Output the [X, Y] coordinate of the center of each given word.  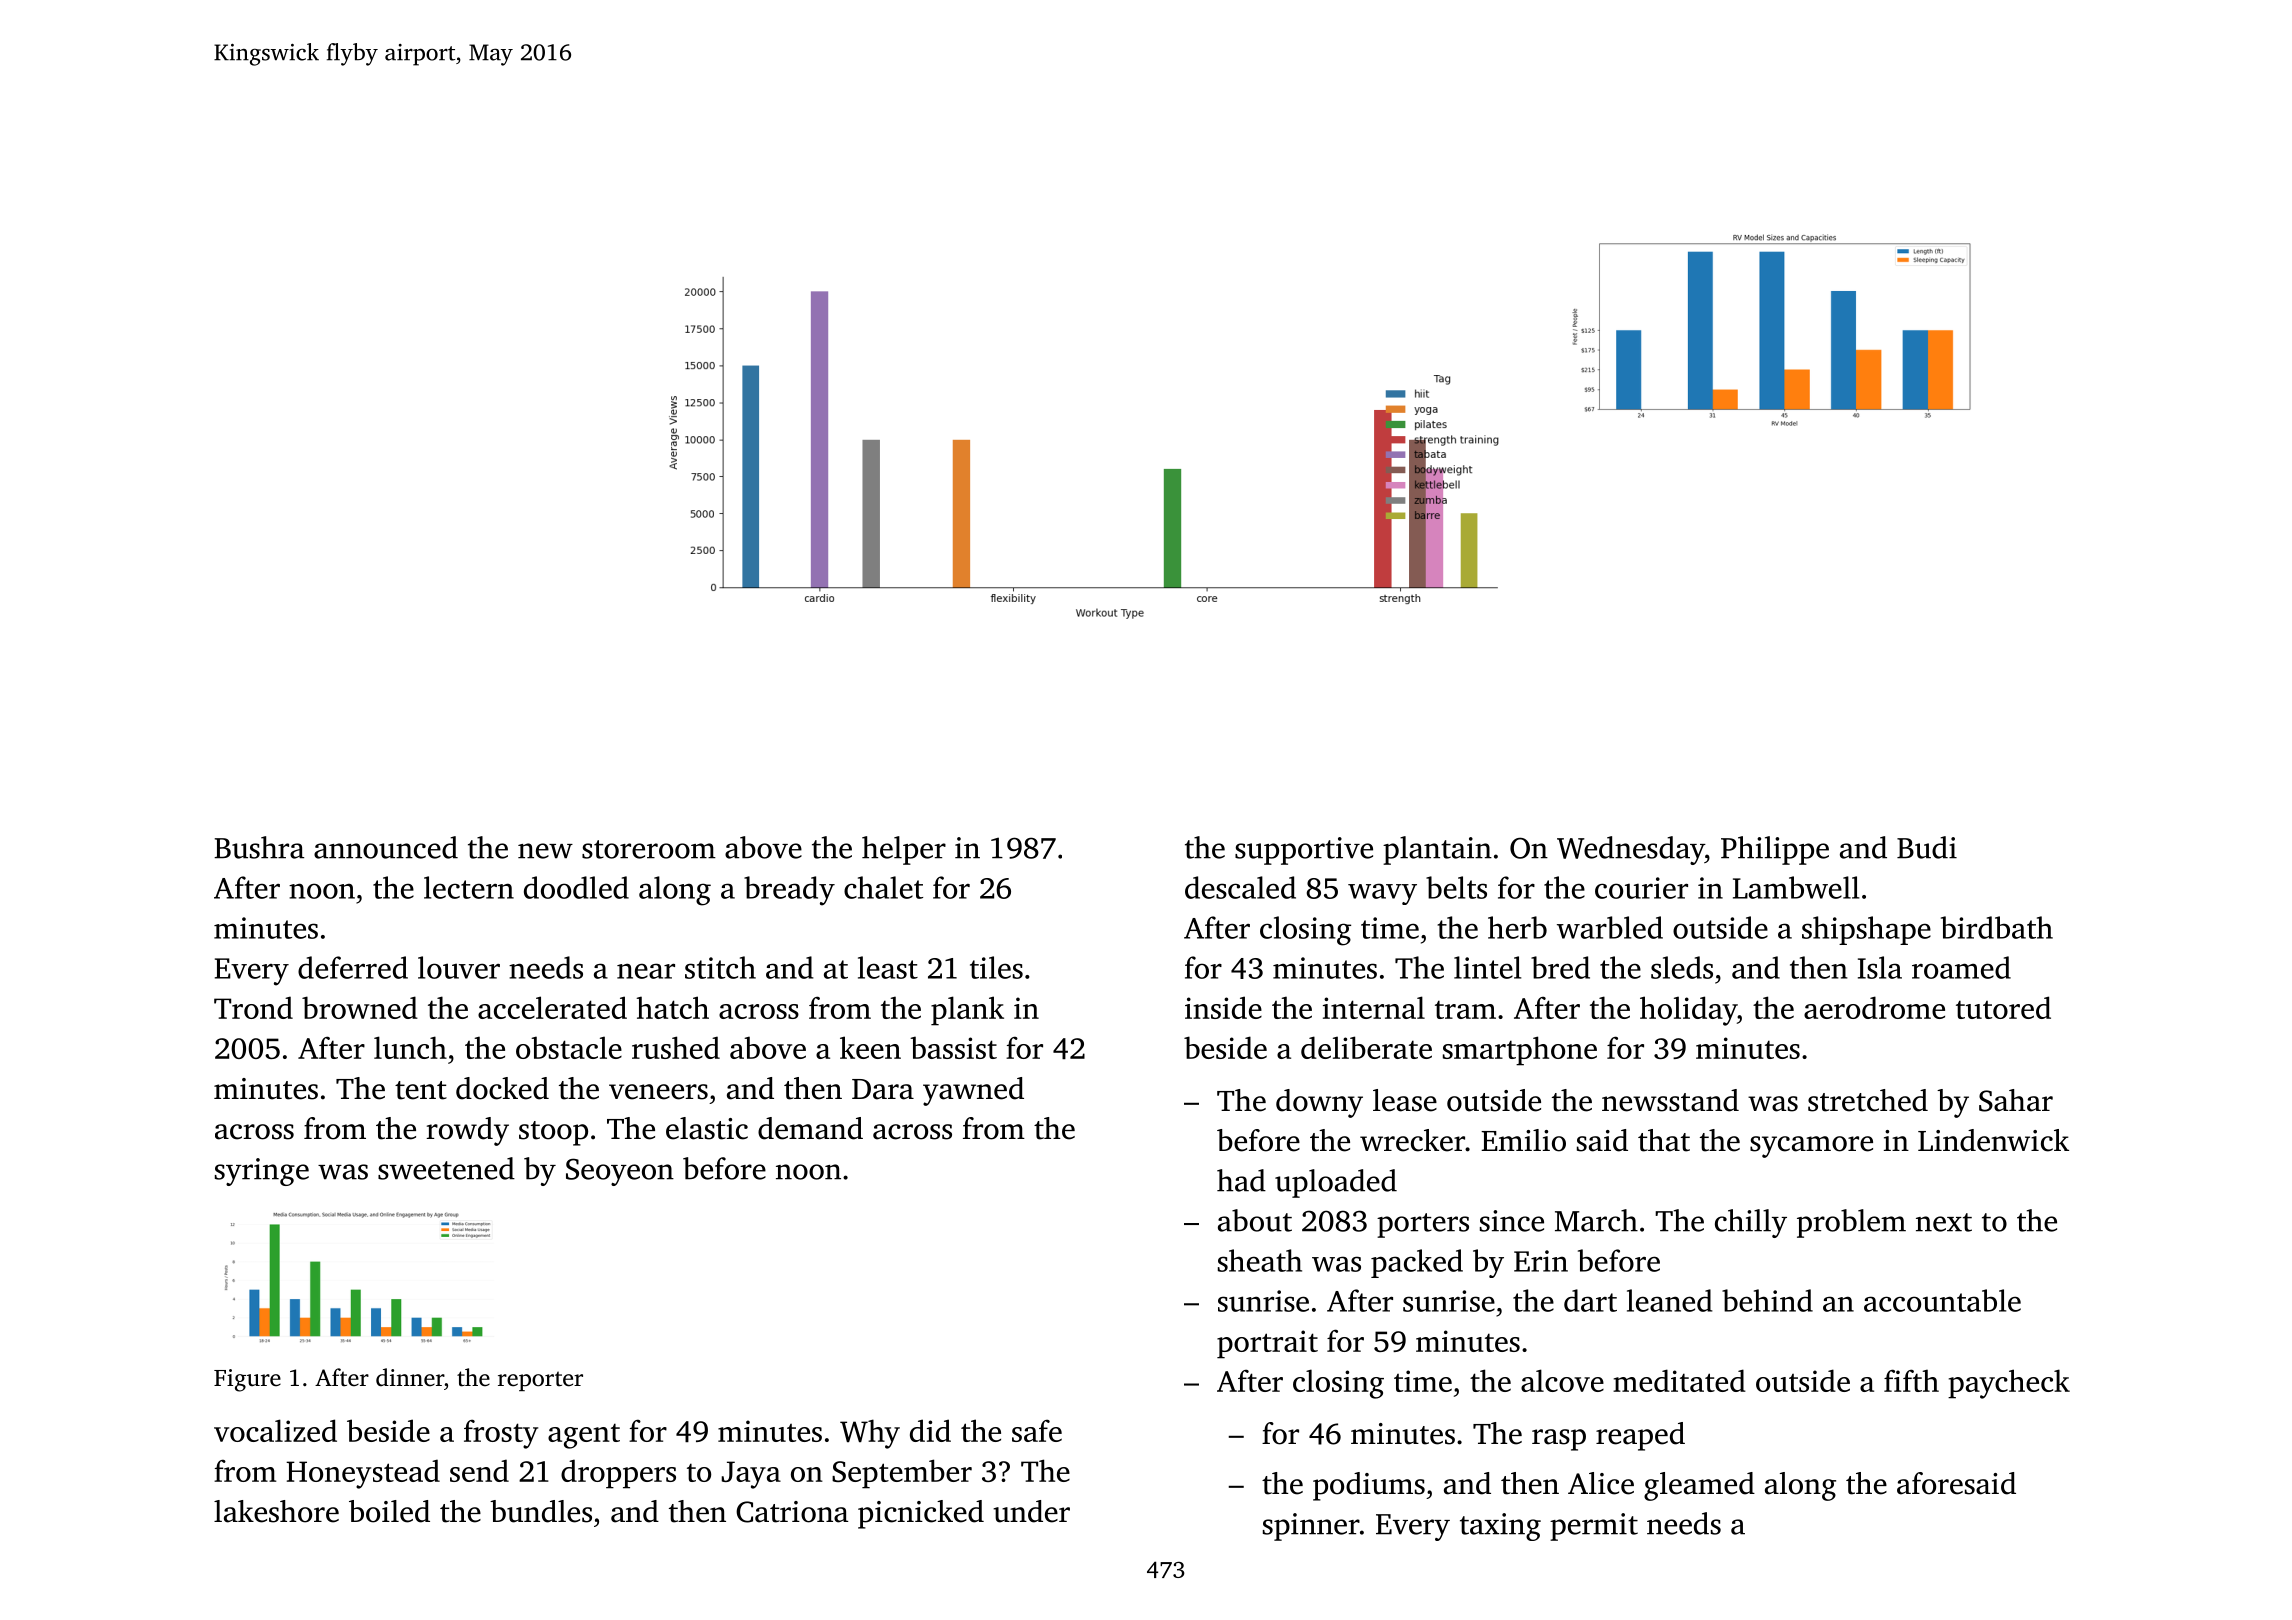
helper [904, 850]
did [930, 1430]
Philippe [1775, 850]
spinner [1311, 1527]
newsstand [1670, 1100]
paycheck [2009, 1384]
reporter [540, 1381]
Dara [883, 1089]
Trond [253, 1007]
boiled [389, 1511]
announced [386, 847]
